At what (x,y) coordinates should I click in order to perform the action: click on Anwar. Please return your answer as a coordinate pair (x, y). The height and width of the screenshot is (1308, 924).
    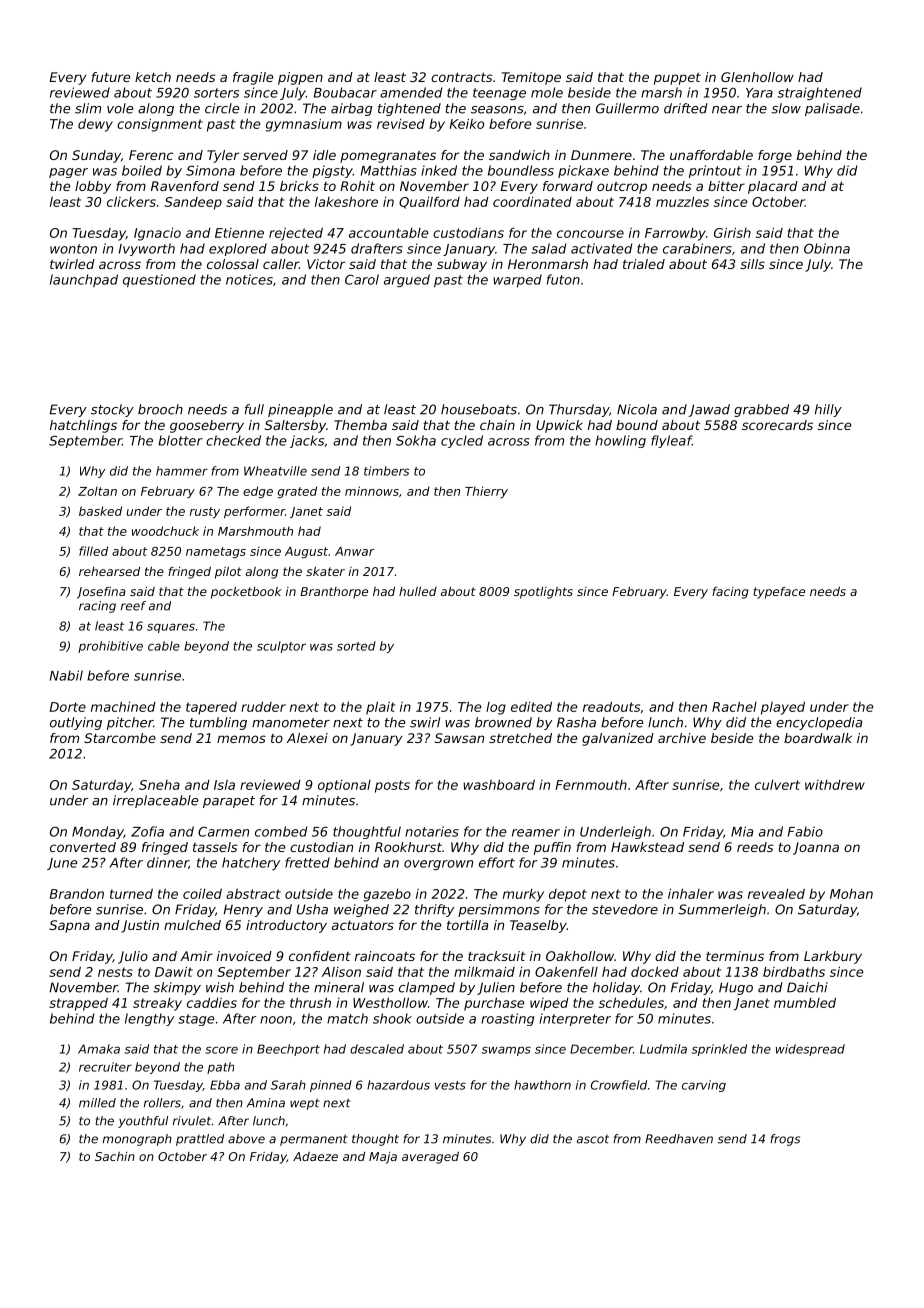
    Looking at the image, I should click on (355, 551).
